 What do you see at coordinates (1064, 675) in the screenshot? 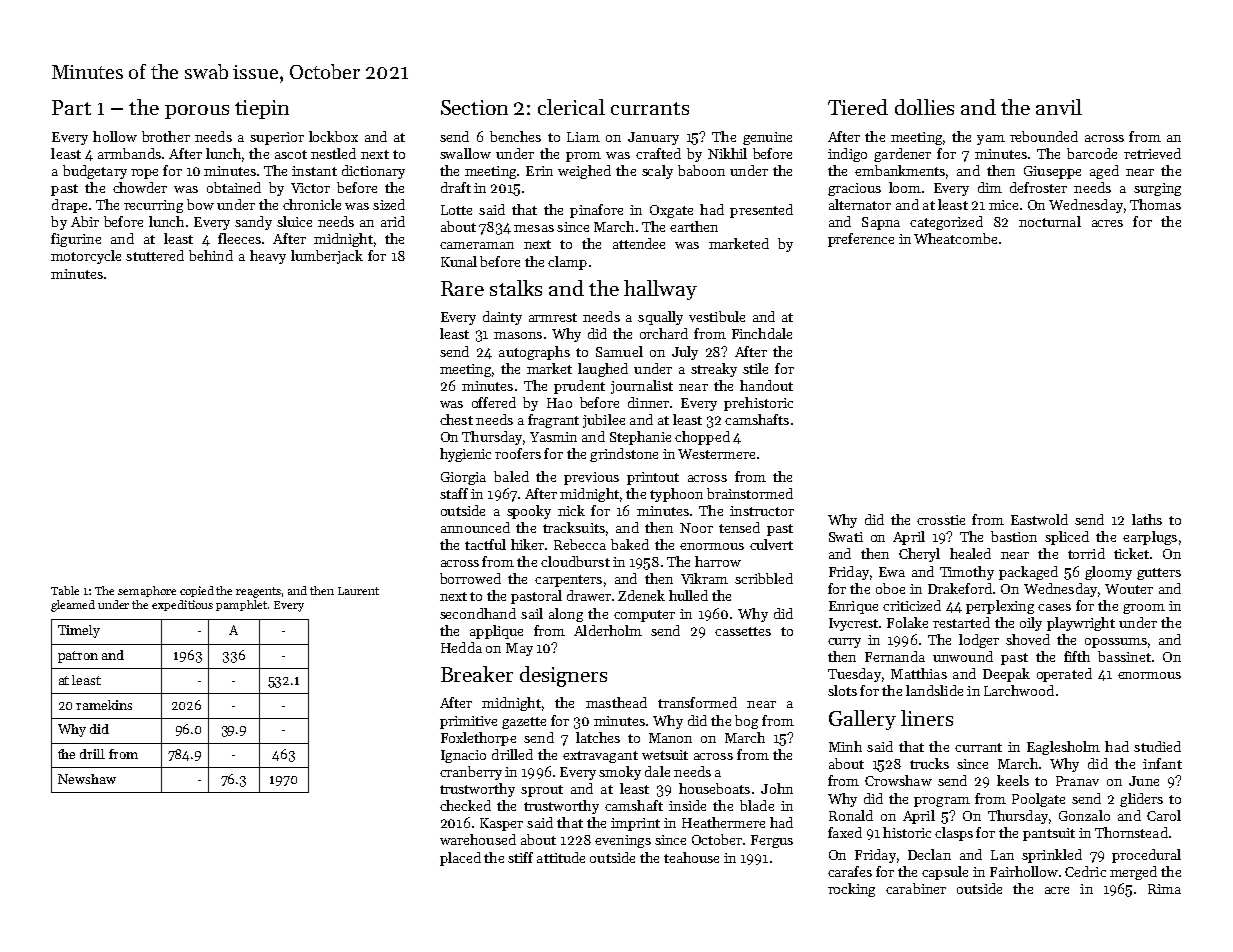
I see `operated` at bounding box center [1064, 675].
